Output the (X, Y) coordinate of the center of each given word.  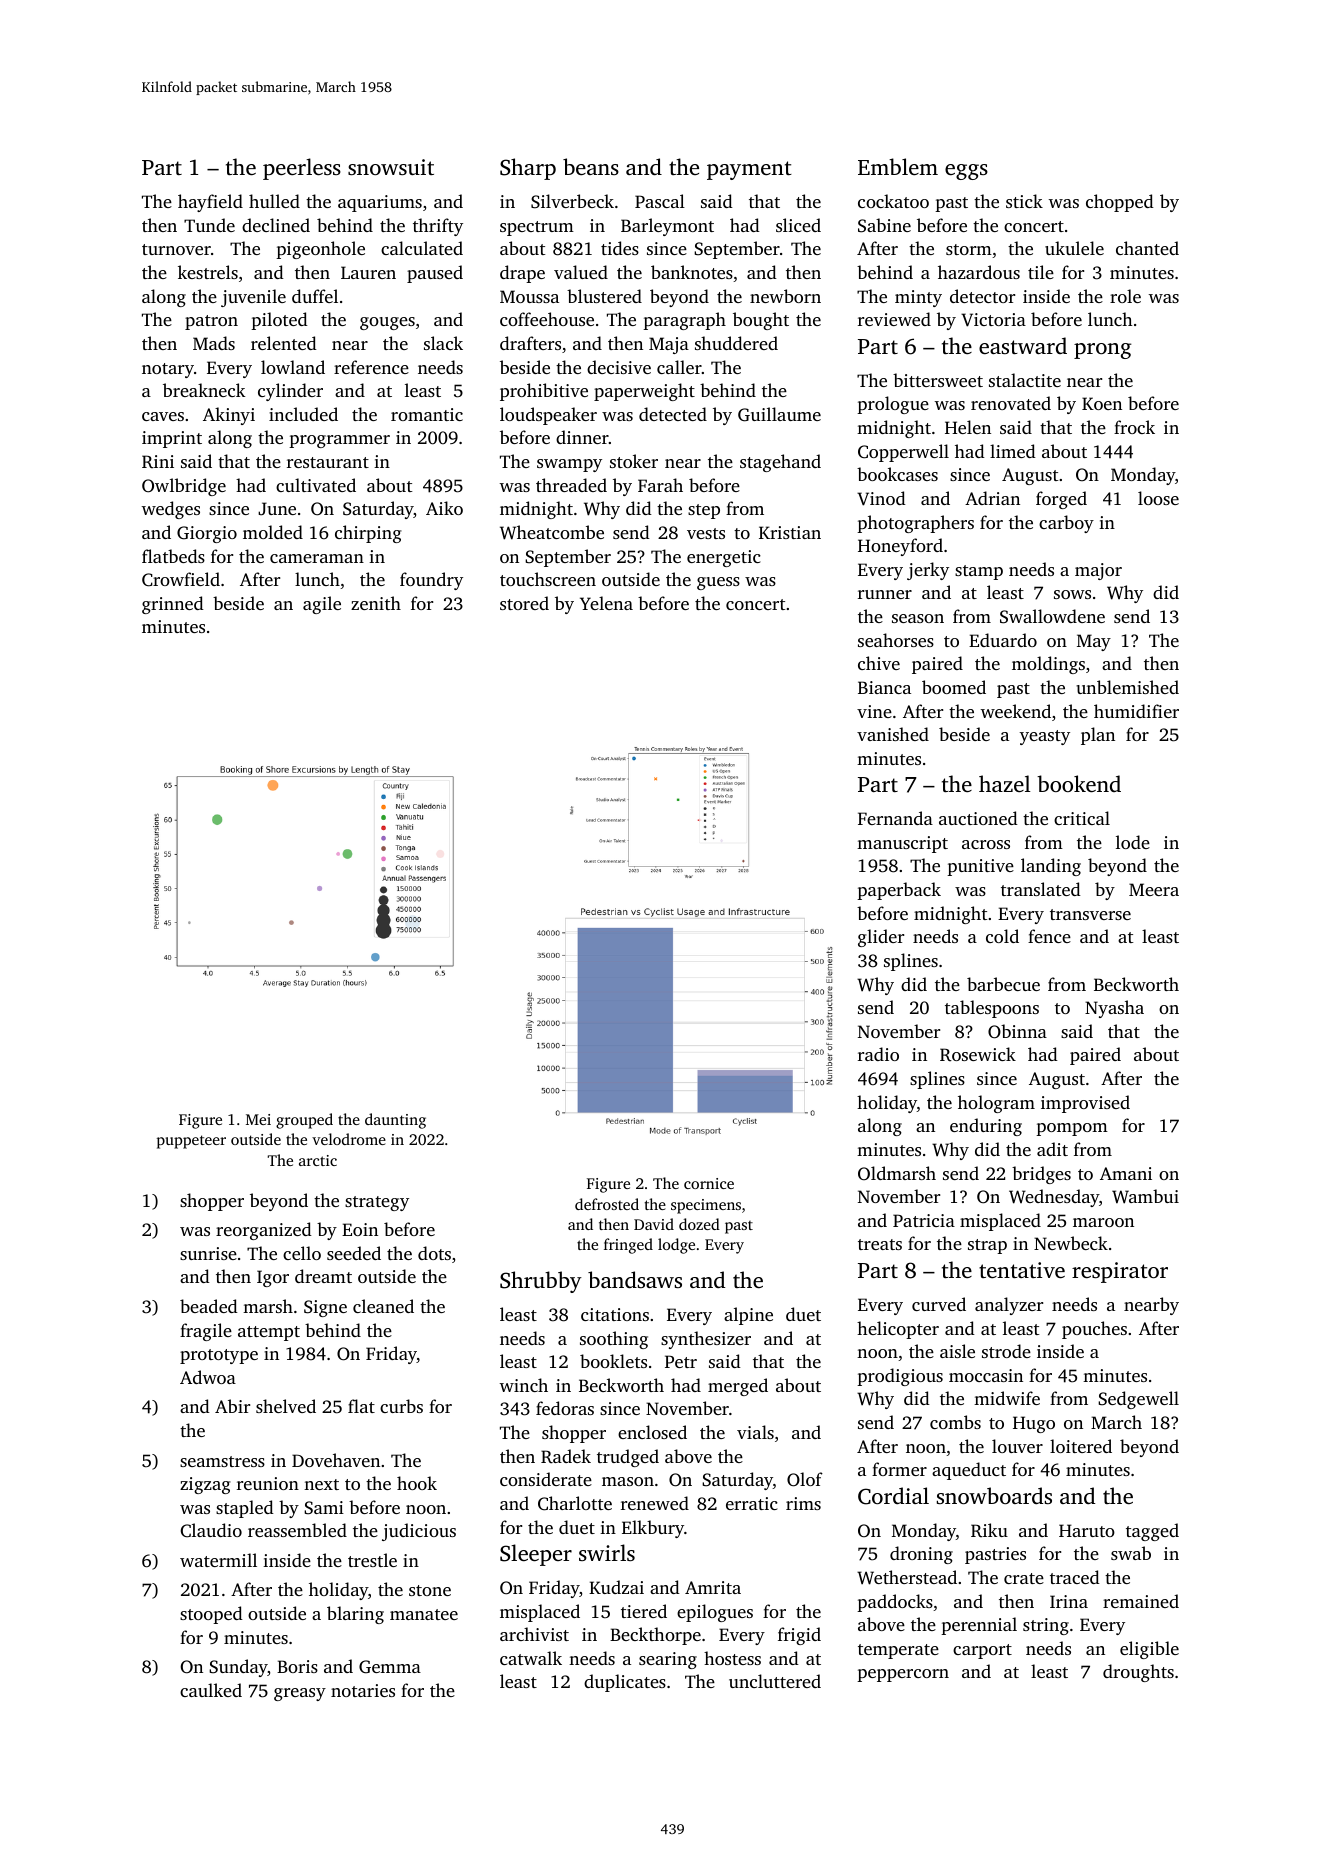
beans (591, 166)
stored (524, 603)
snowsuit (391, 167)
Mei (258, 1119)
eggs (966, 172)
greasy (300, 1694)
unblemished (1127, 687)
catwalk (531, 1658)
